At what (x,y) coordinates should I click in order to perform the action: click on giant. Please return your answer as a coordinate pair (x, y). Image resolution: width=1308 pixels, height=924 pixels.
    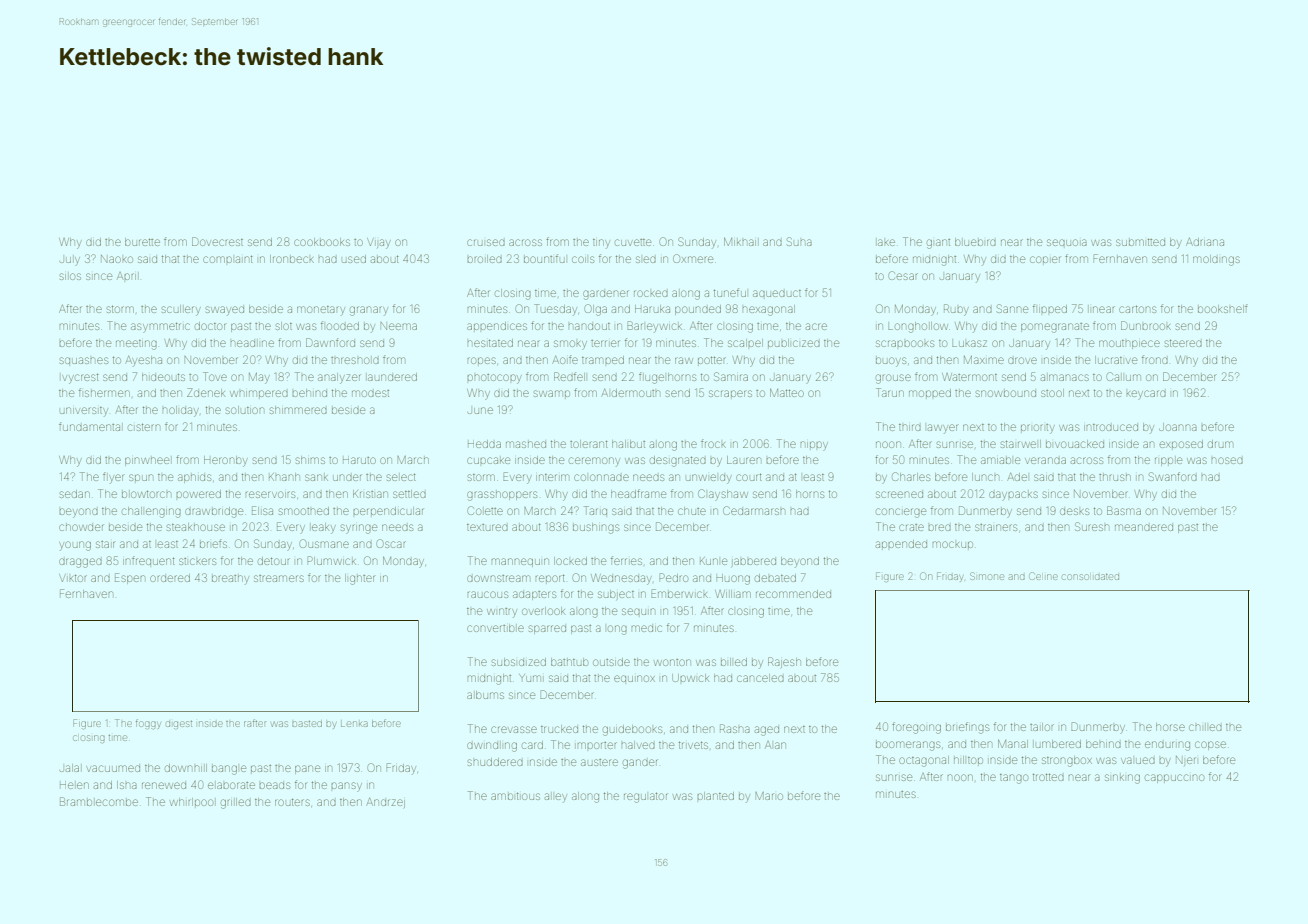
    Looking at the image, I should click on (938, 244).
